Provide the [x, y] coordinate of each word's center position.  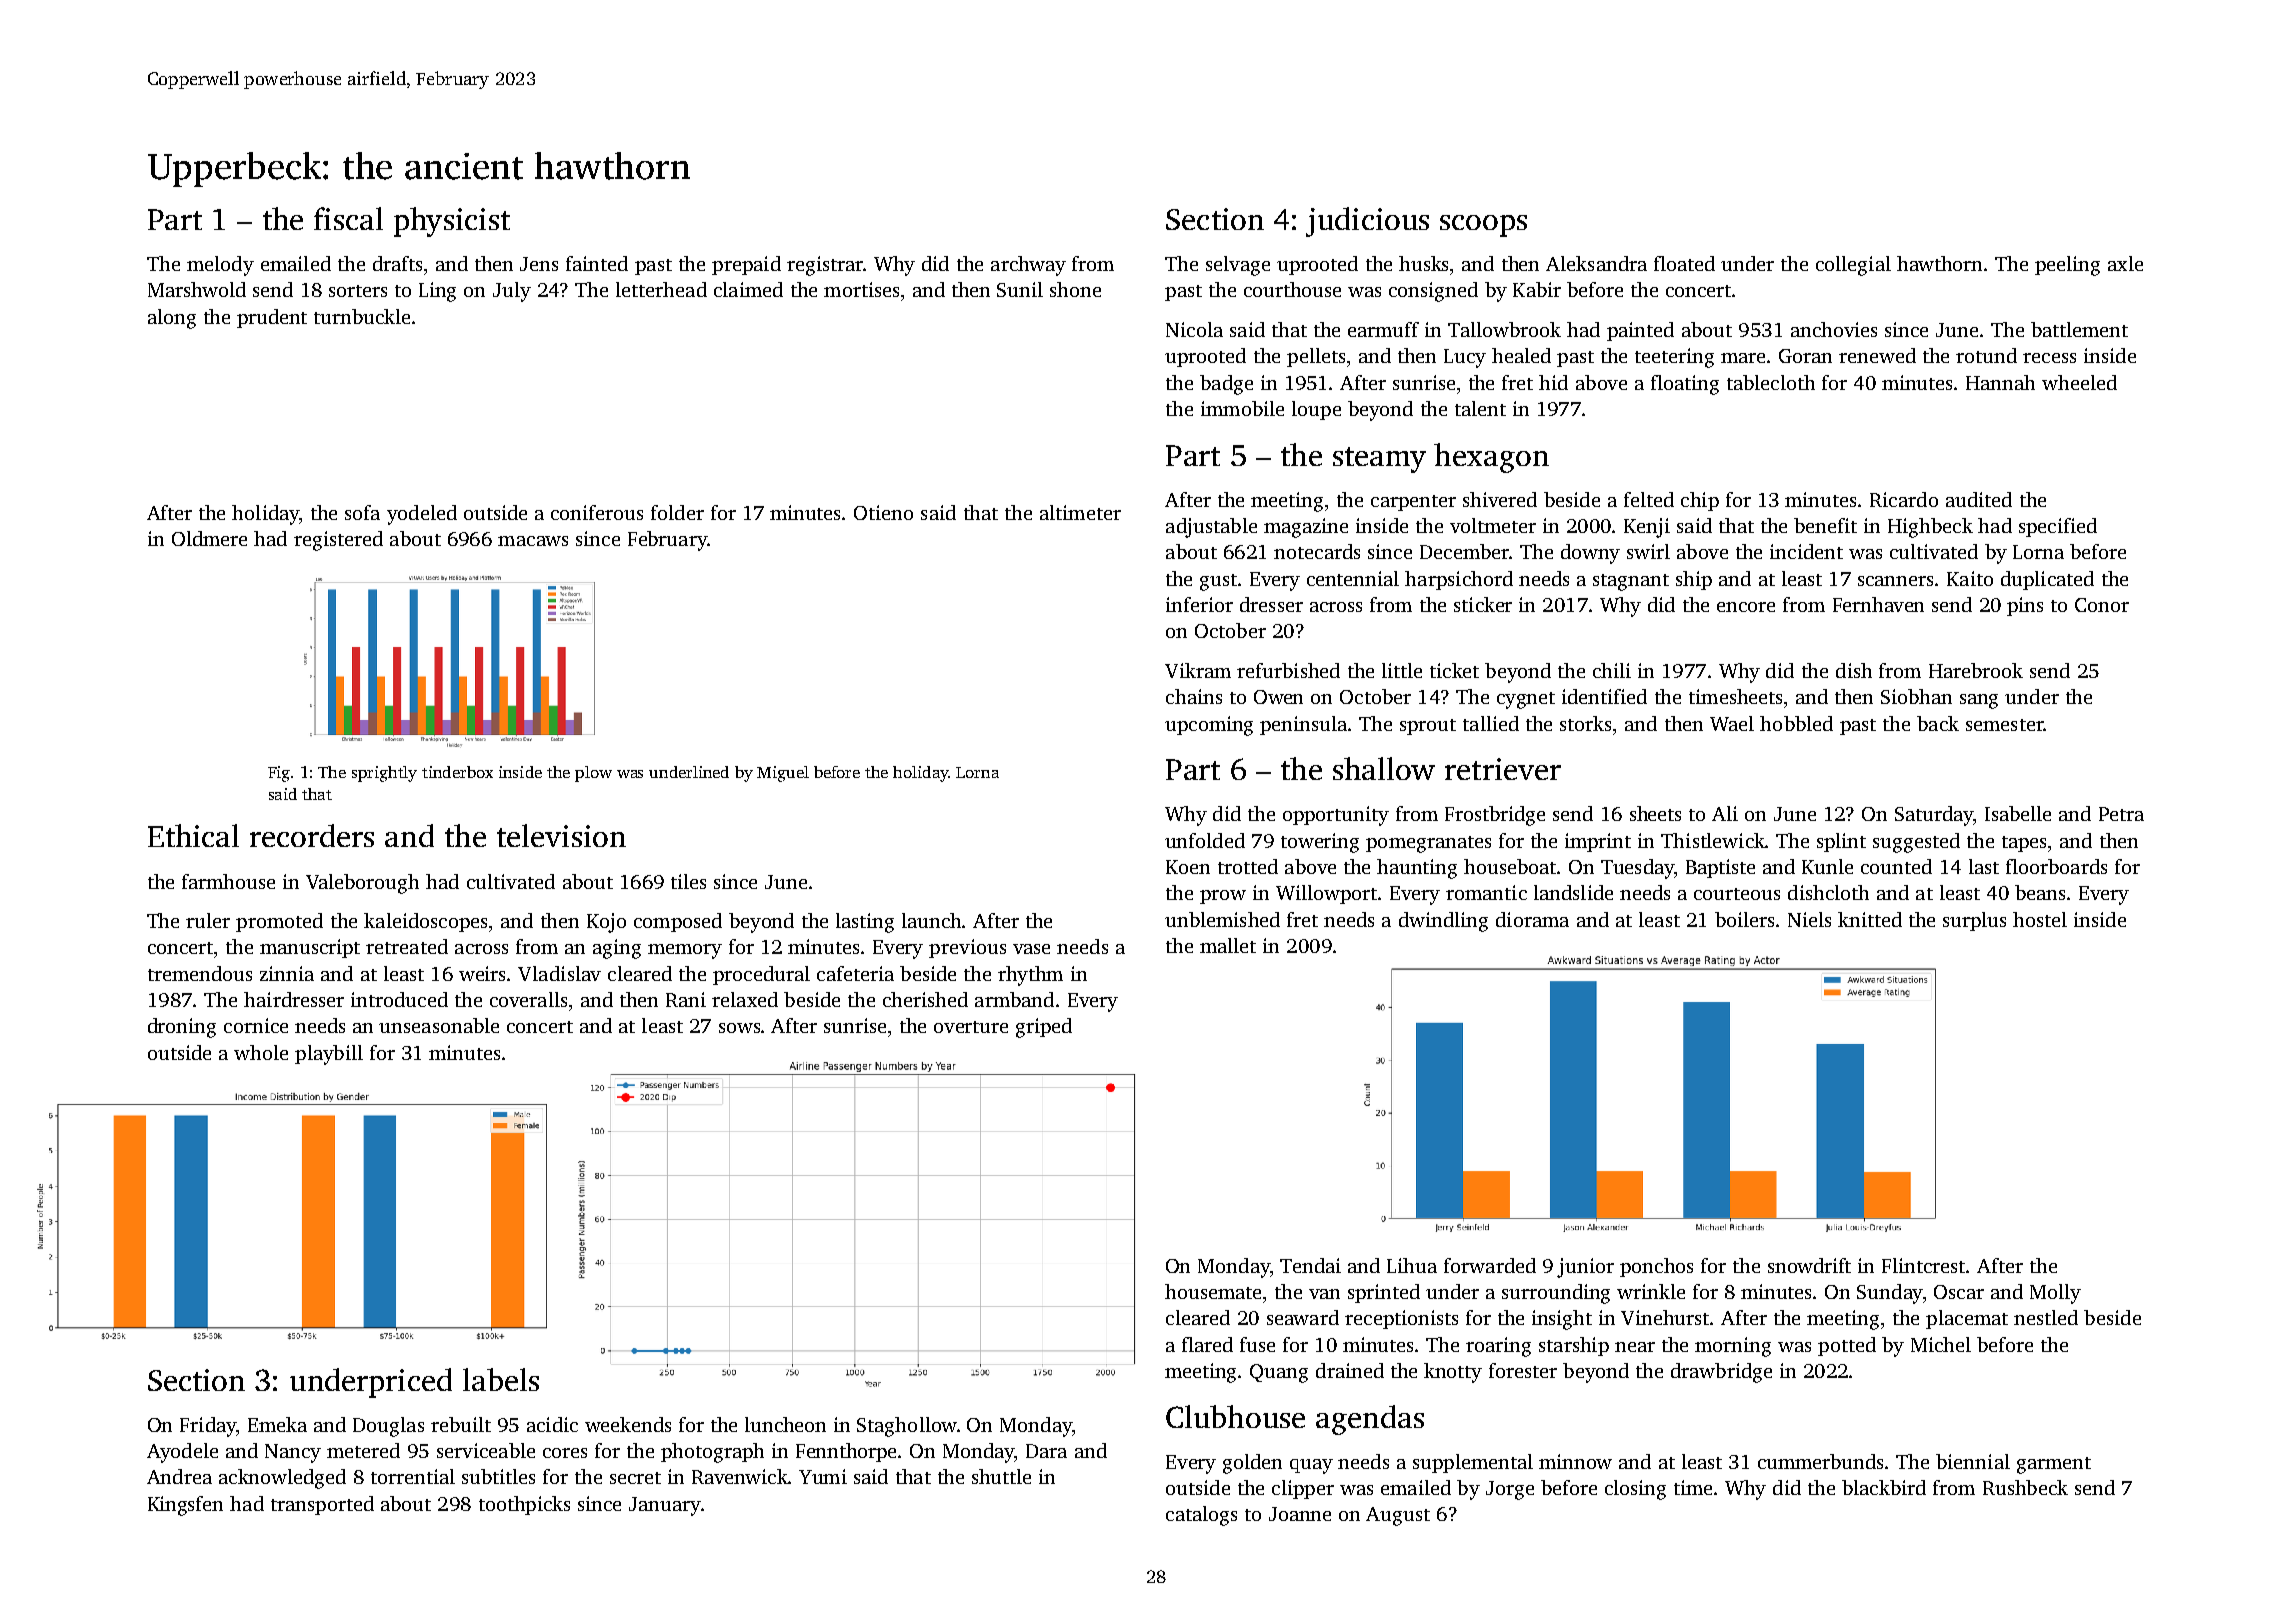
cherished [925, 999]
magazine [1306, 528]
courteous [1737, 894]
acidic [552, 1424]
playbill [329, 1055]
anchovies [1834, 329]
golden [1252, 1464]
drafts [397, 263]
